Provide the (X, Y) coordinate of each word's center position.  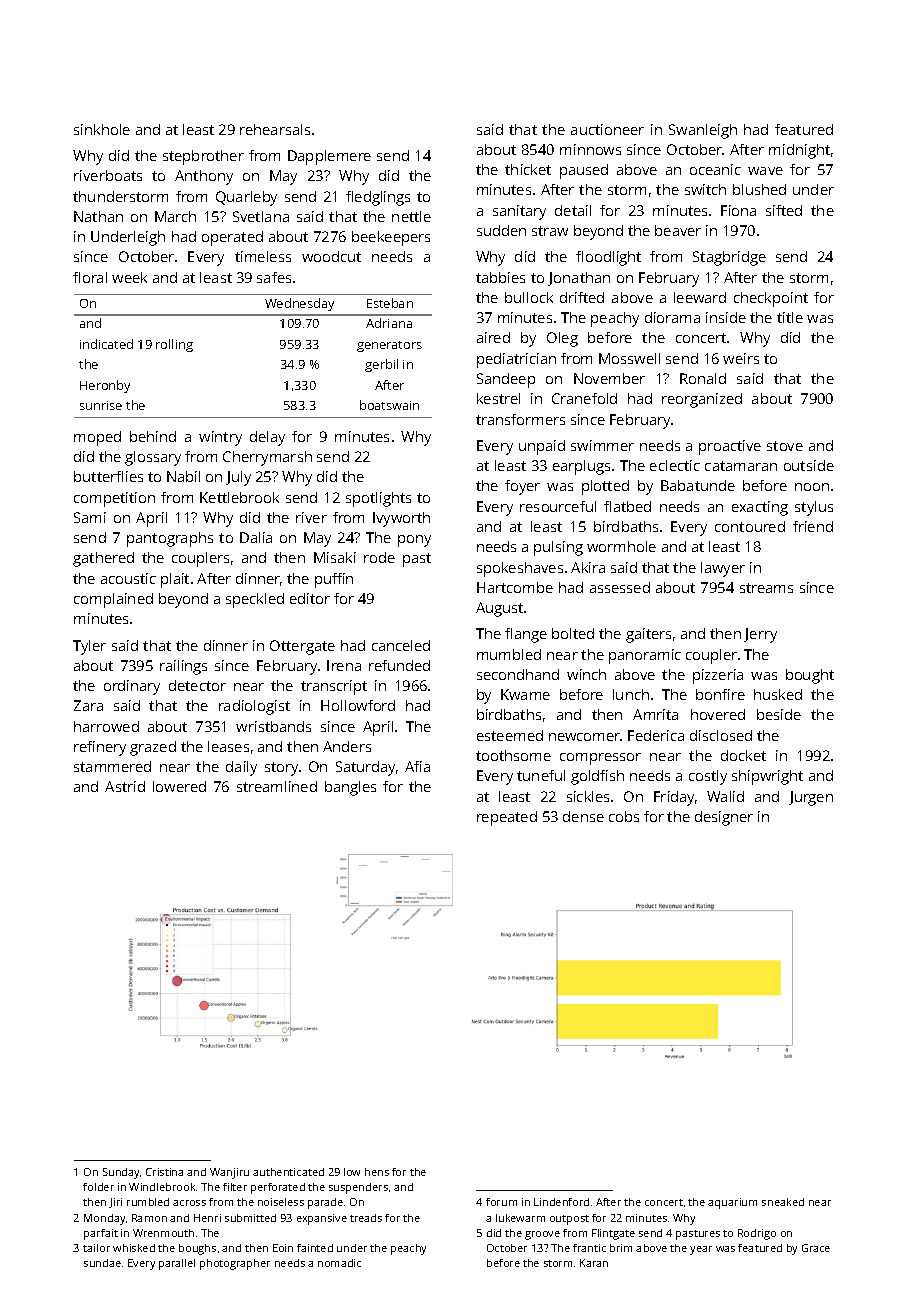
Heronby (105, 386)
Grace (816, 1248)
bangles (350, 788)
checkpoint (771, 299)
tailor (96, 1248)
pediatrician (516, 360)
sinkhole (102, 129)
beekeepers (391, 238)
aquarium (732, 1203)
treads (366, 1218)
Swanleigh (703, 131)
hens (377, 1172)
